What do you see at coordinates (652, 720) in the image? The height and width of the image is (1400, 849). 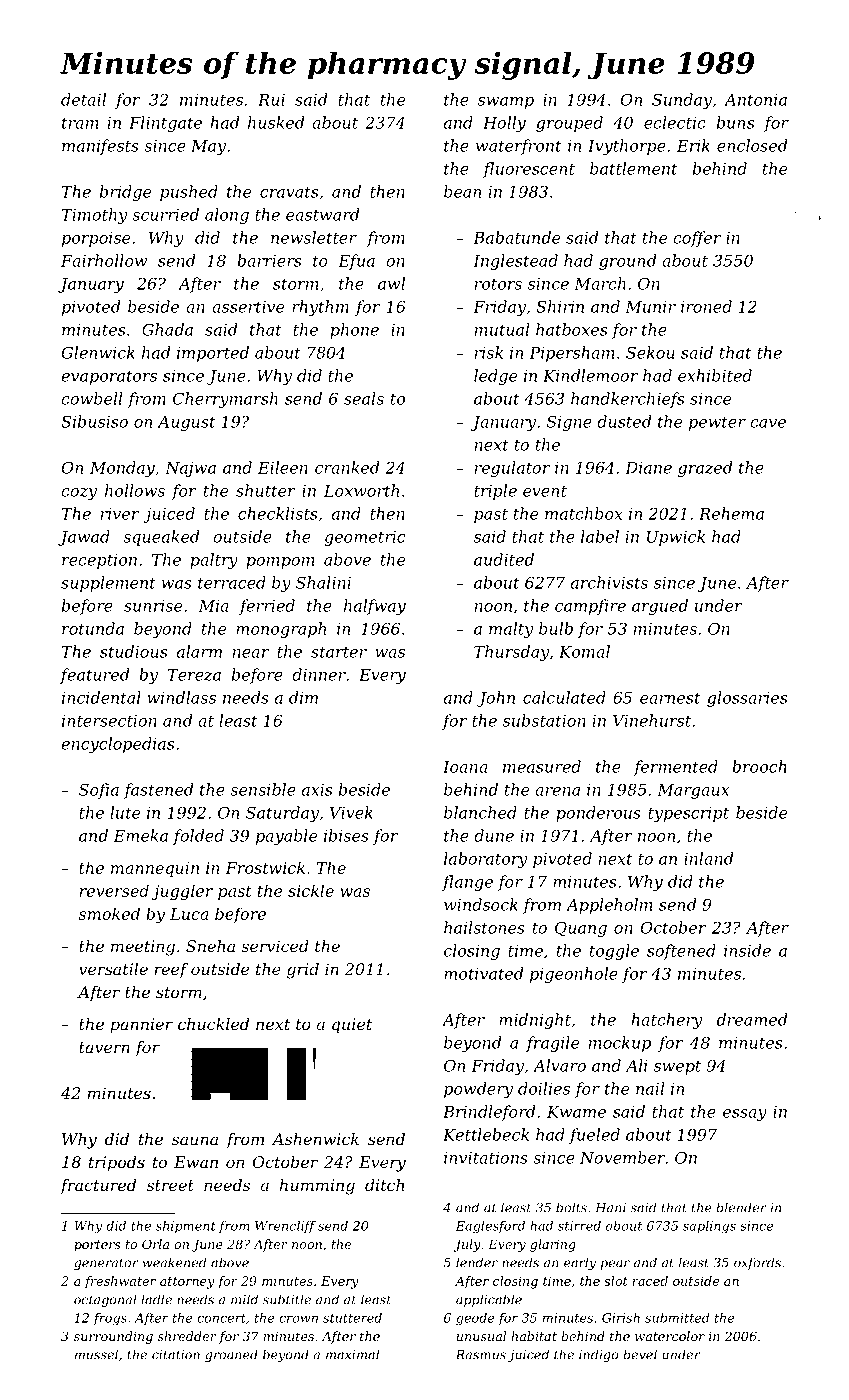 I see `Vinehurst` at bounding box center [652, 720].
